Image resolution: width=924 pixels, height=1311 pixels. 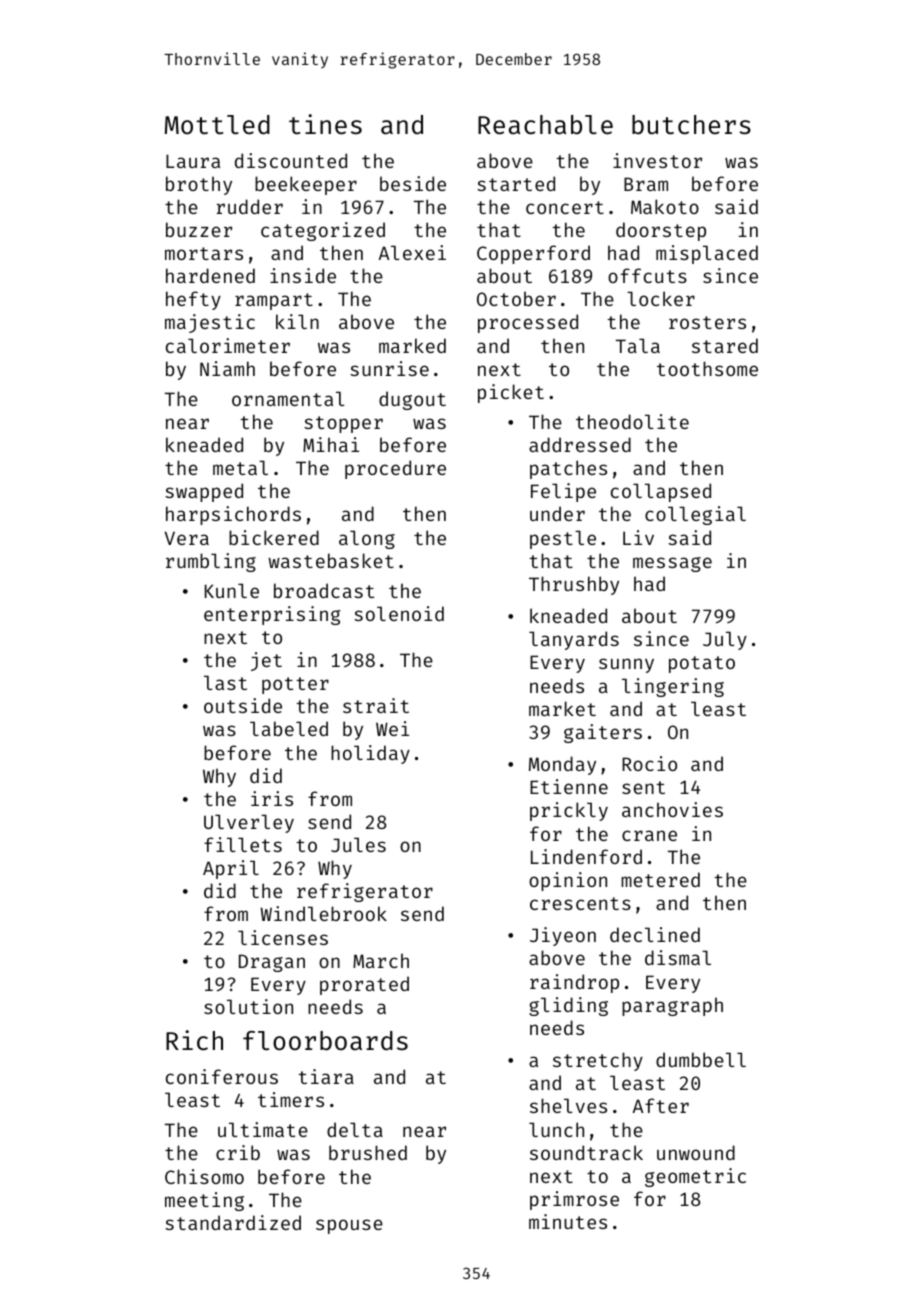 What do you see at coordinates (288, 398) in the screenshot?
I see `ornamental` at bounding box center [288, 398].
